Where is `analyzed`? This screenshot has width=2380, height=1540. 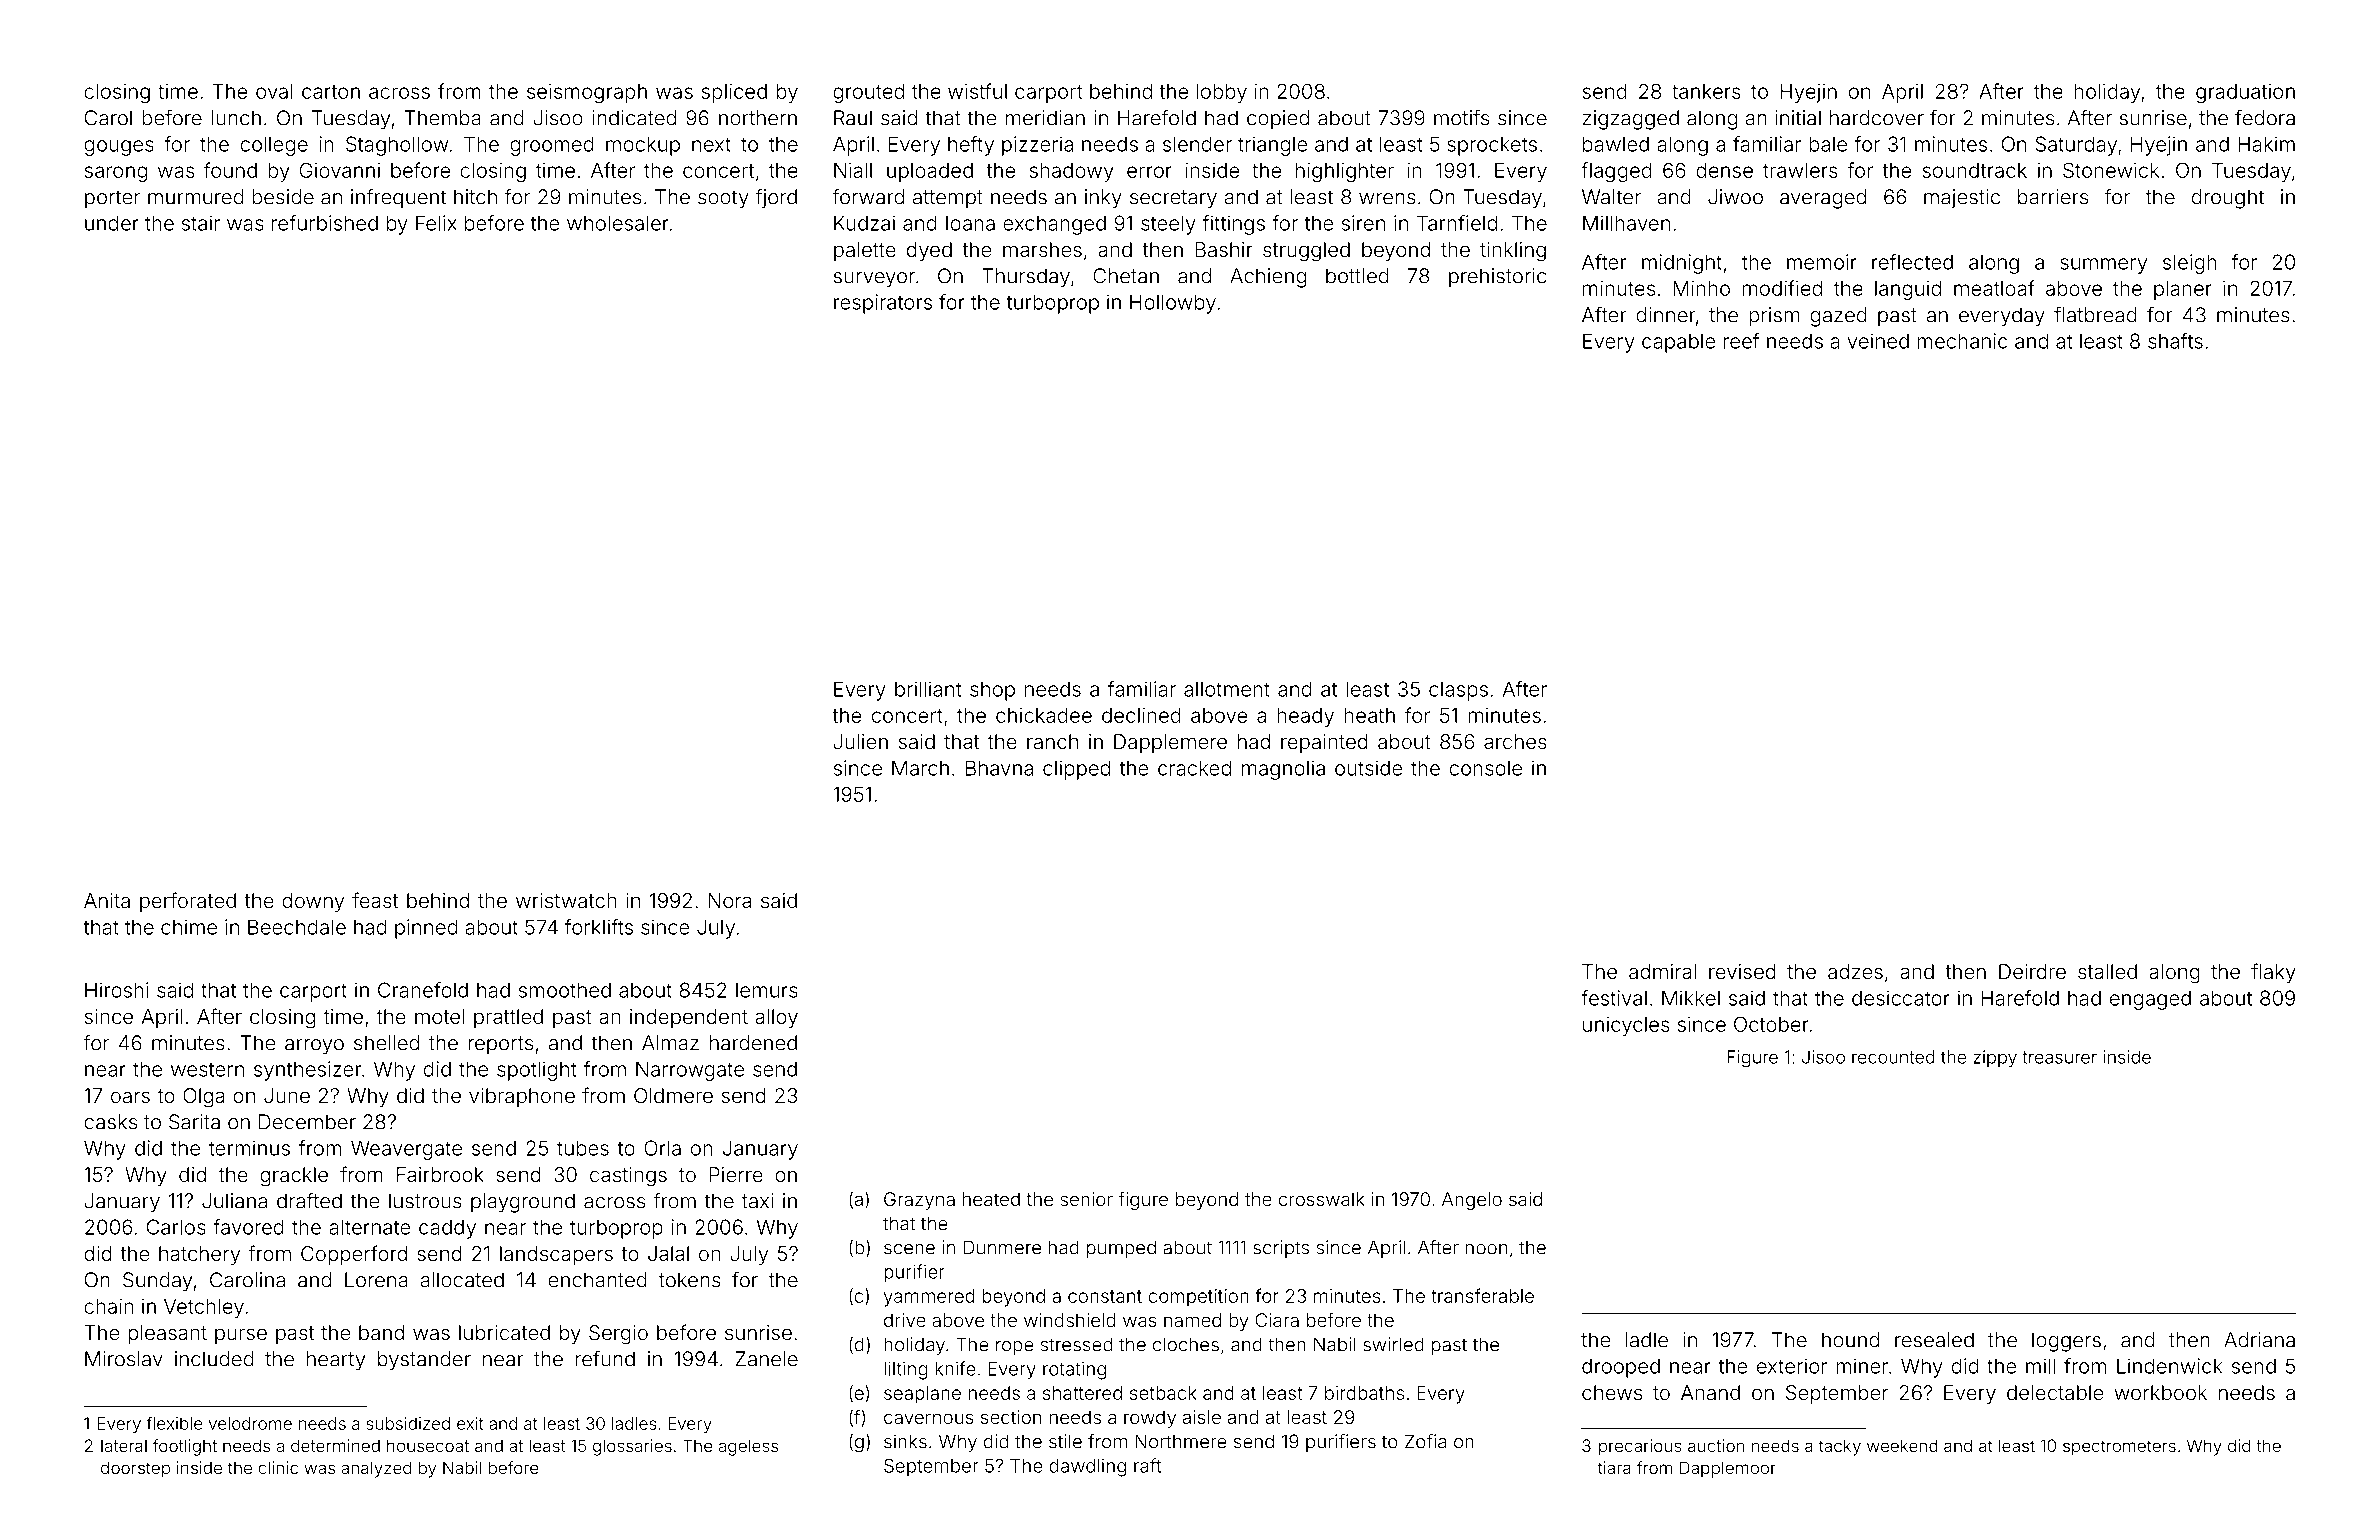 analyzed is located at coordinates (376, 1469).
